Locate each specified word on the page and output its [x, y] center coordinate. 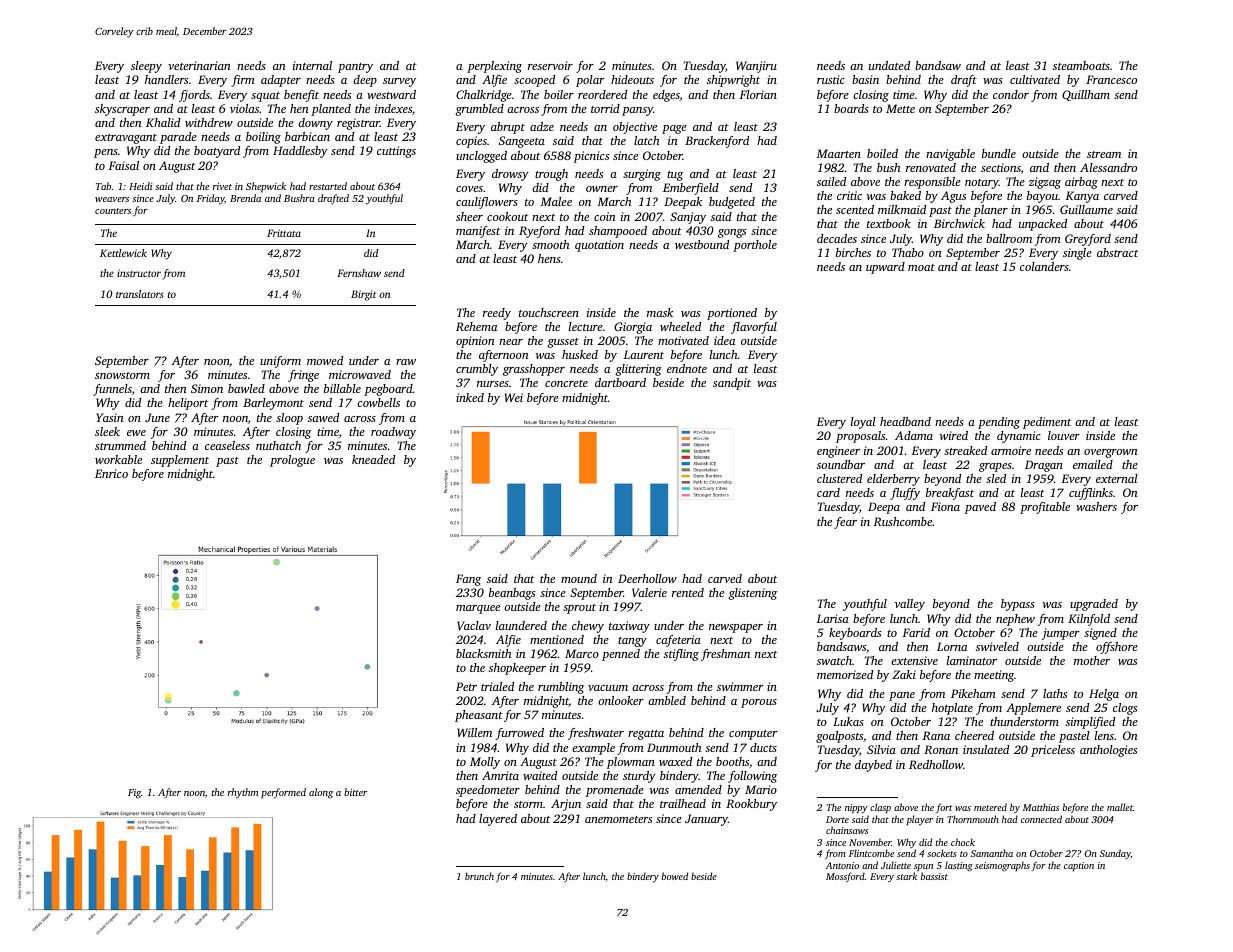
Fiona [945, 506]
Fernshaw [359, 273]
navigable [950, 155]
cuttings [396, 152]
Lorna [952, 646]
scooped [534, 81]
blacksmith [483, 653]
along [321, 793]
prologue [292, 461]
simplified [1090, 723]
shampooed [618, 232]
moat [921, 267]
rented [688, 592]
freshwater [596, 734]
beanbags [512, 594]
